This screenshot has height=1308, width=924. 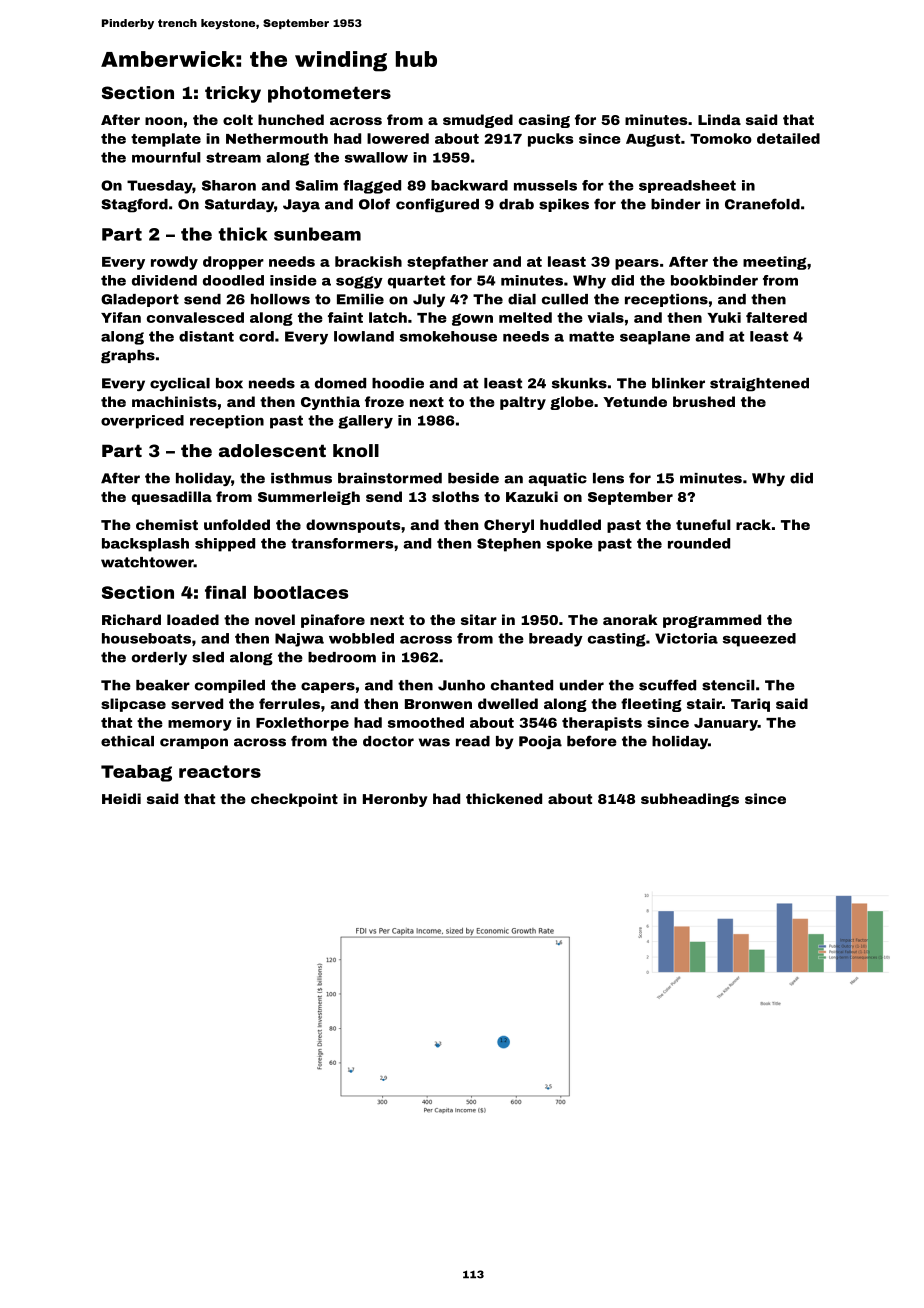 I want to click on hoodie, so click(x=398, y=383).
